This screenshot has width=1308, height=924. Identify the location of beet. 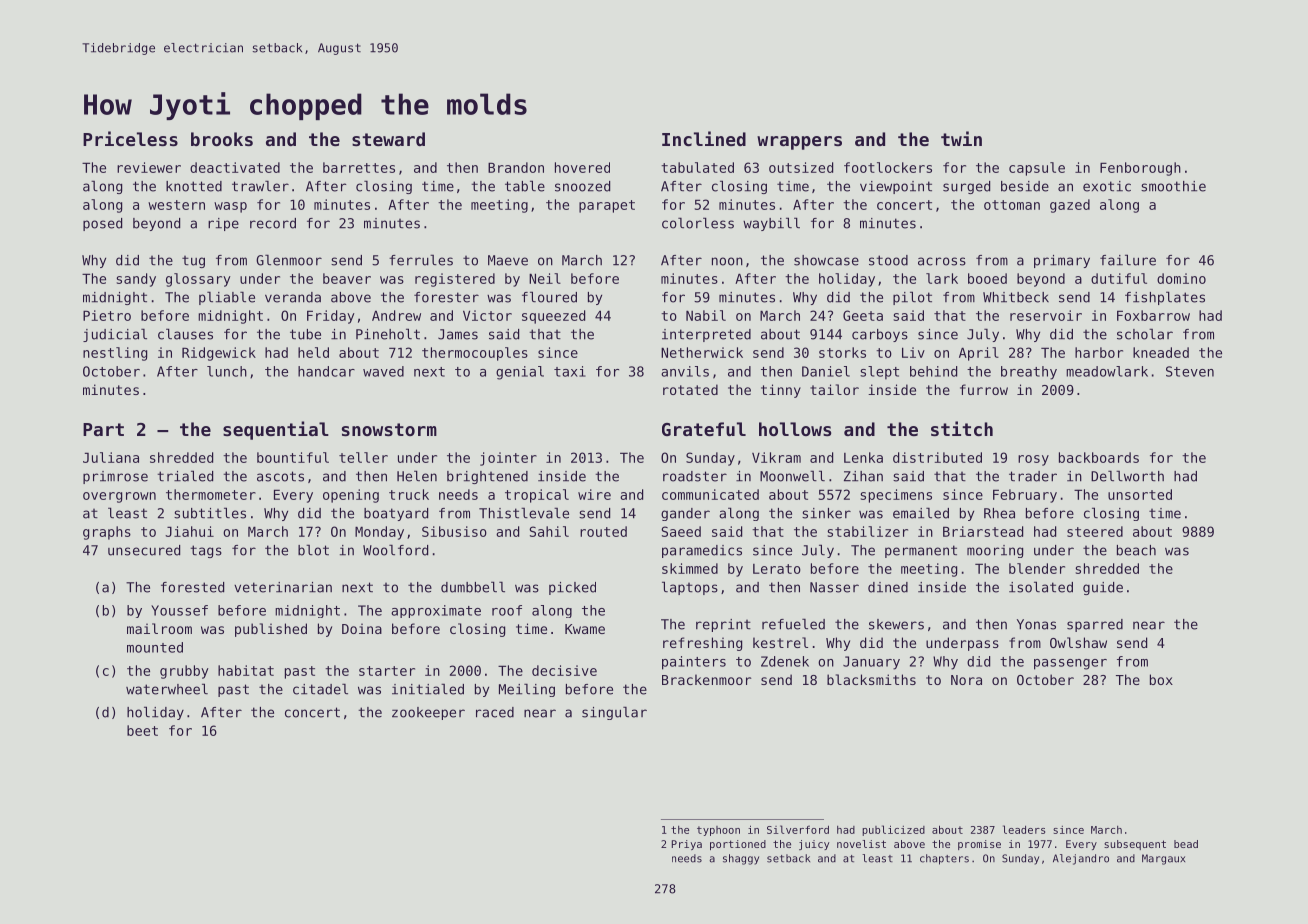
(142, 730).
